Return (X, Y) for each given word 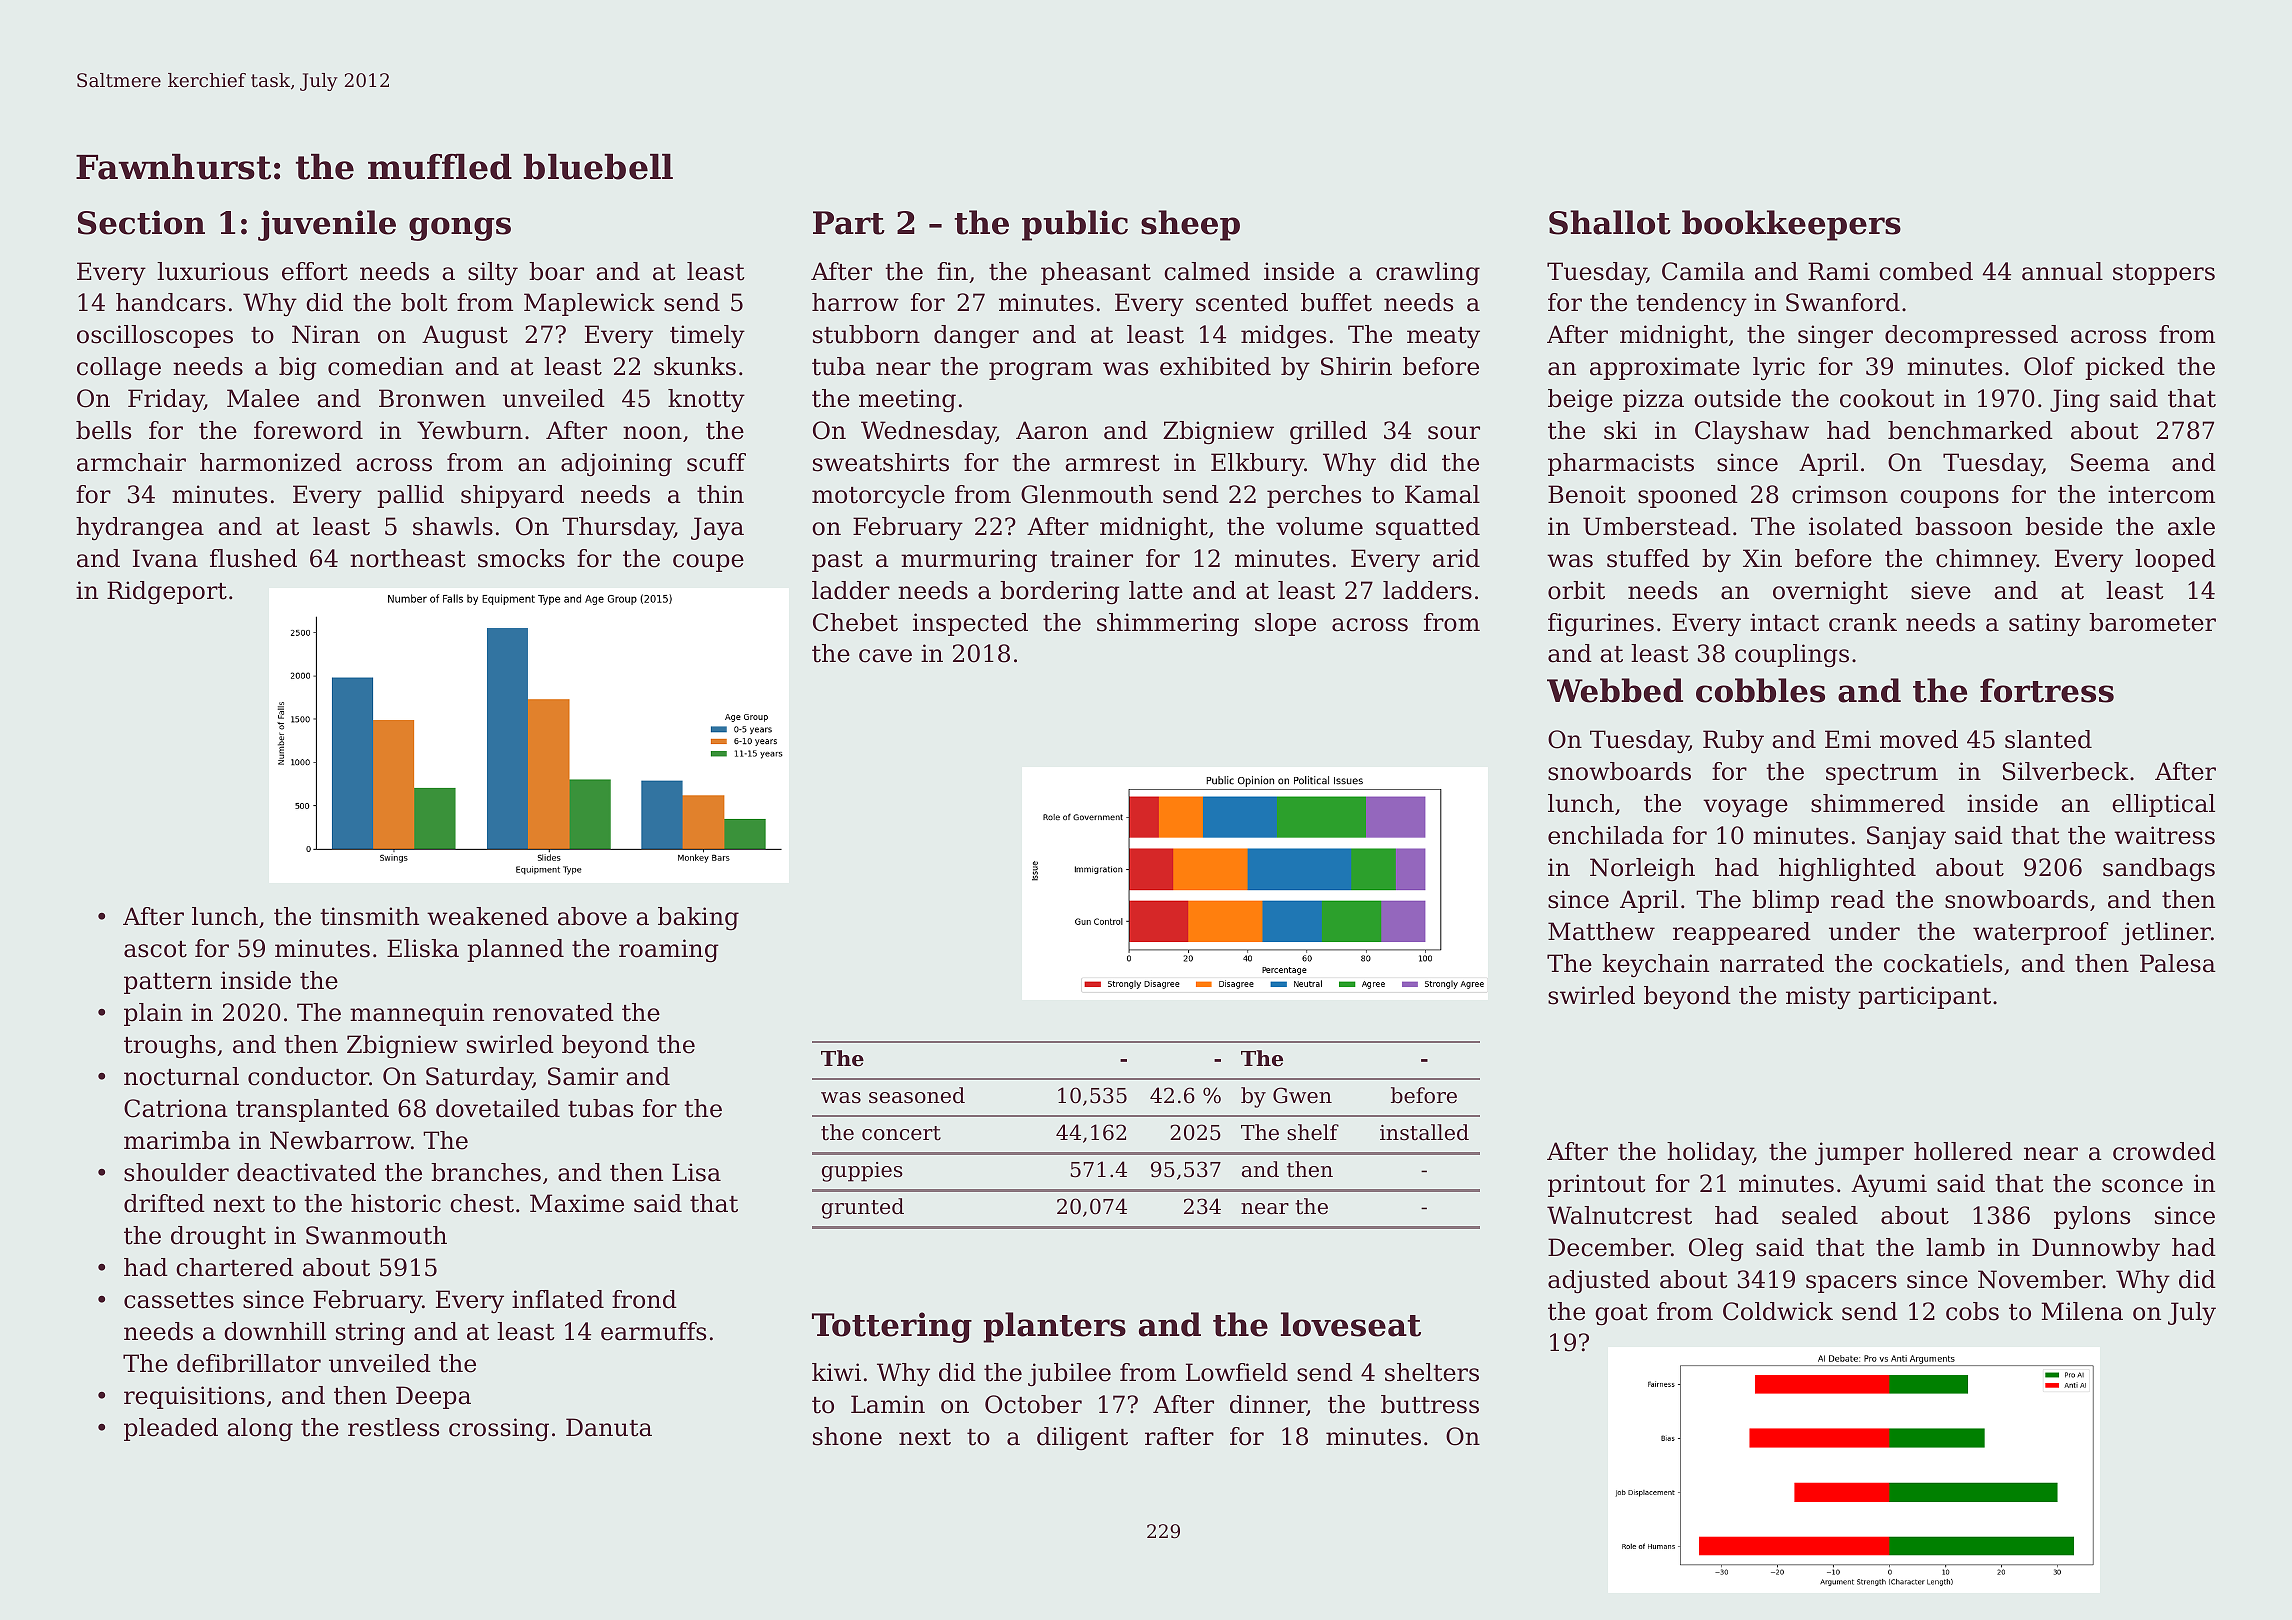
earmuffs (653, 1331)
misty (1818, 997)
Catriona (176, 1108)
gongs (460, 229)
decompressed (1971, 336)
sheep (1190, 225)
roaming (669, 951)
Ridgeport (167, 593)
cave (885, 656)
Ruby (1733, 742)
